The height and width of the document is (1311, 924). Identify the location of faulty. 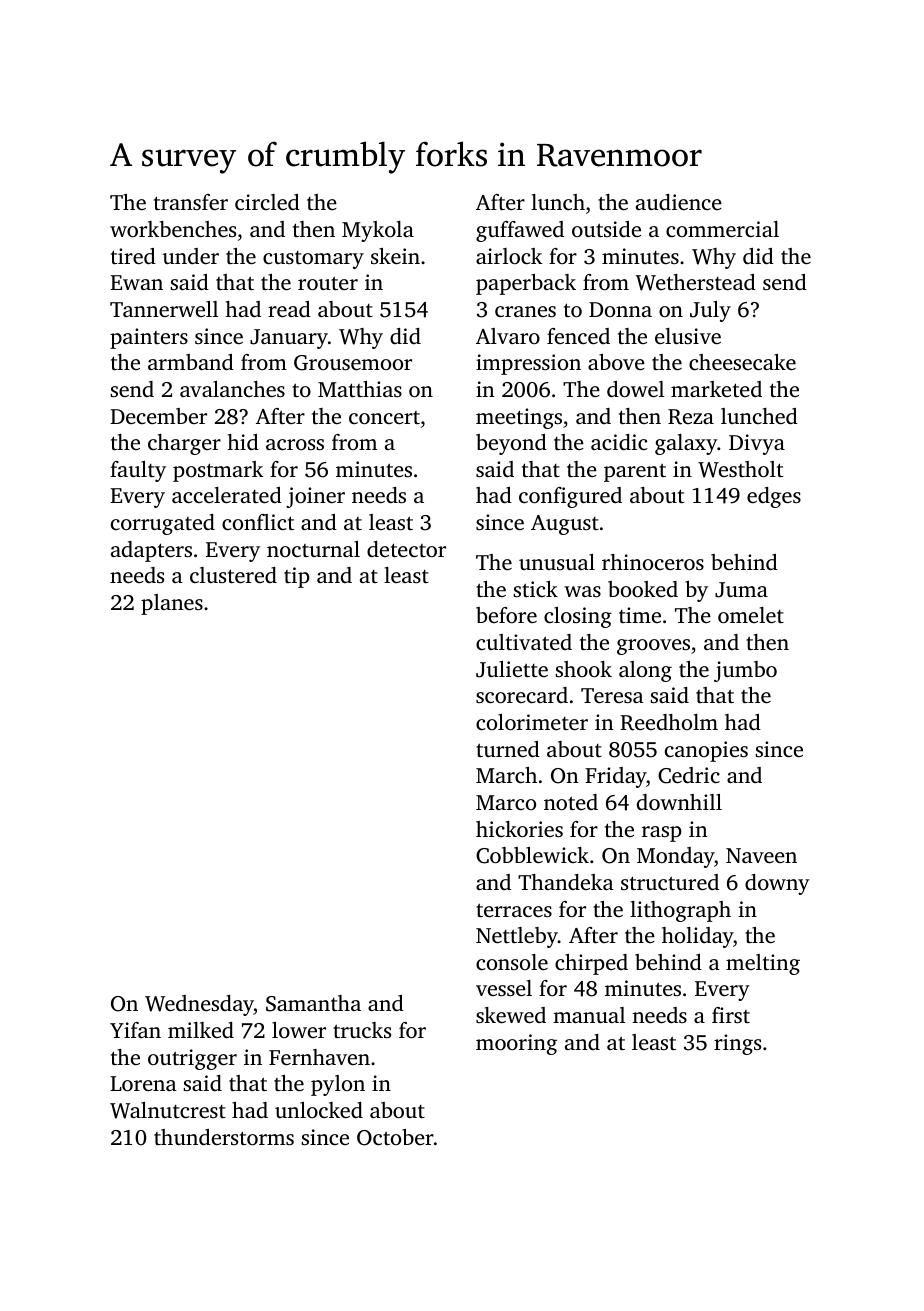
(138, 471).
